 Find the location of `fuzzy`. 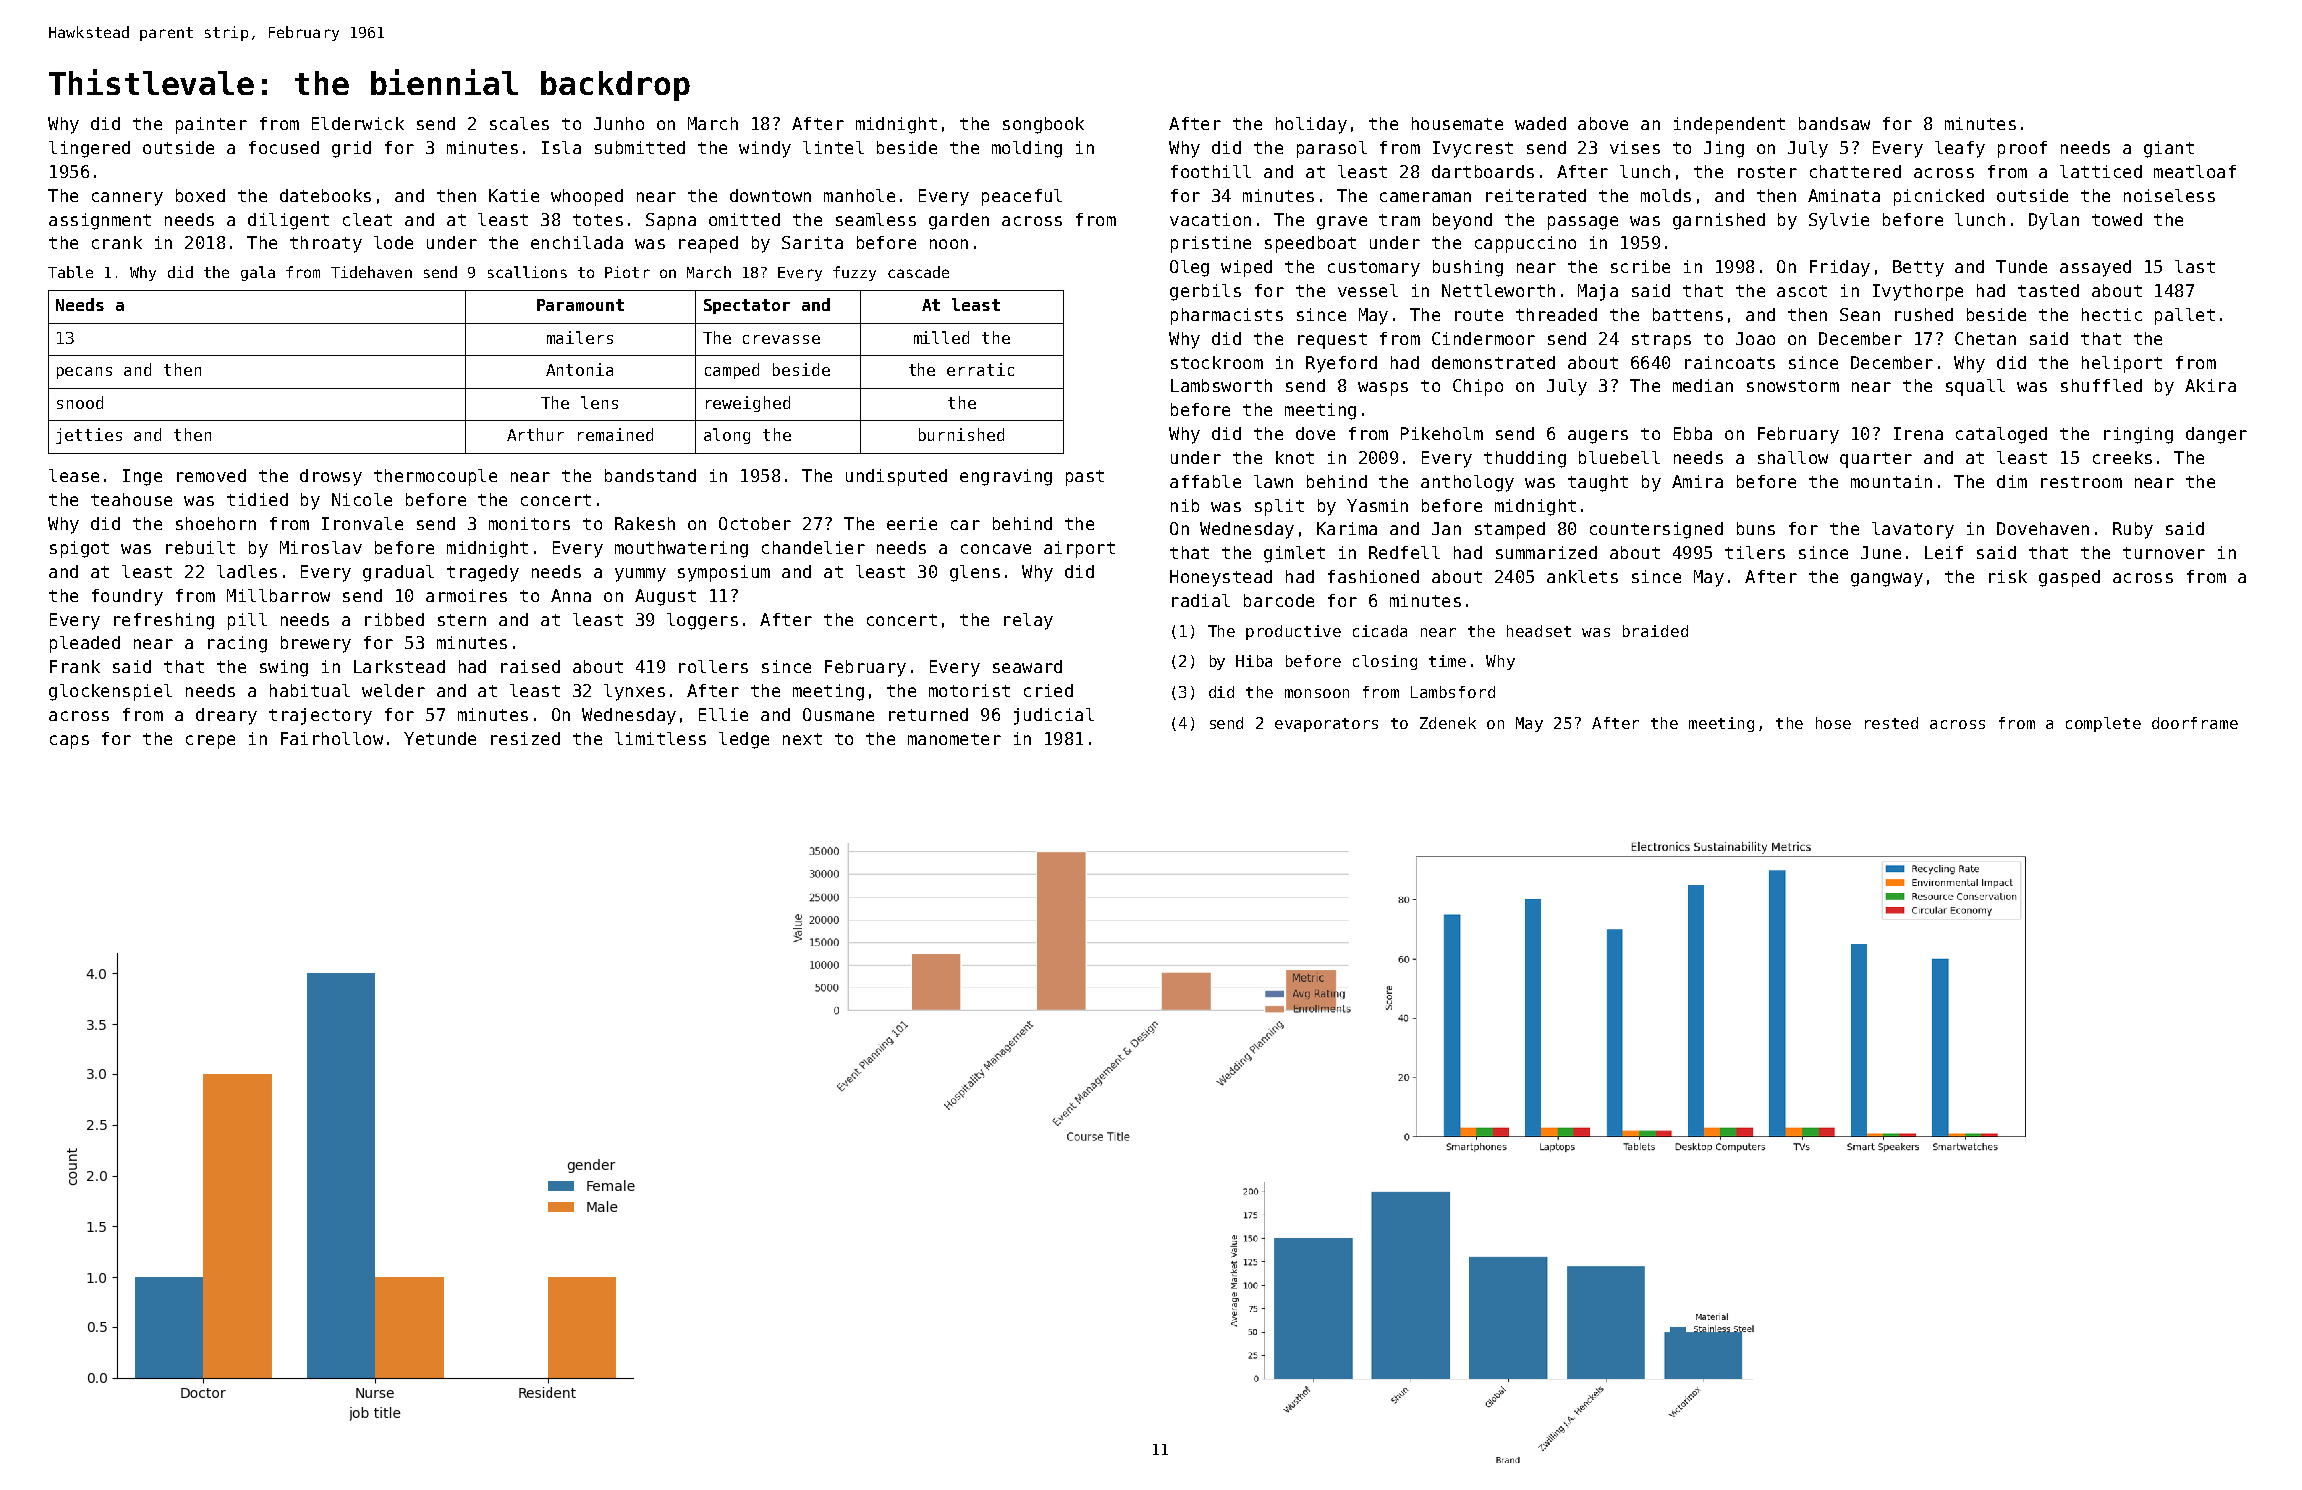

fuzzy is located at coordinates (854, 273).
